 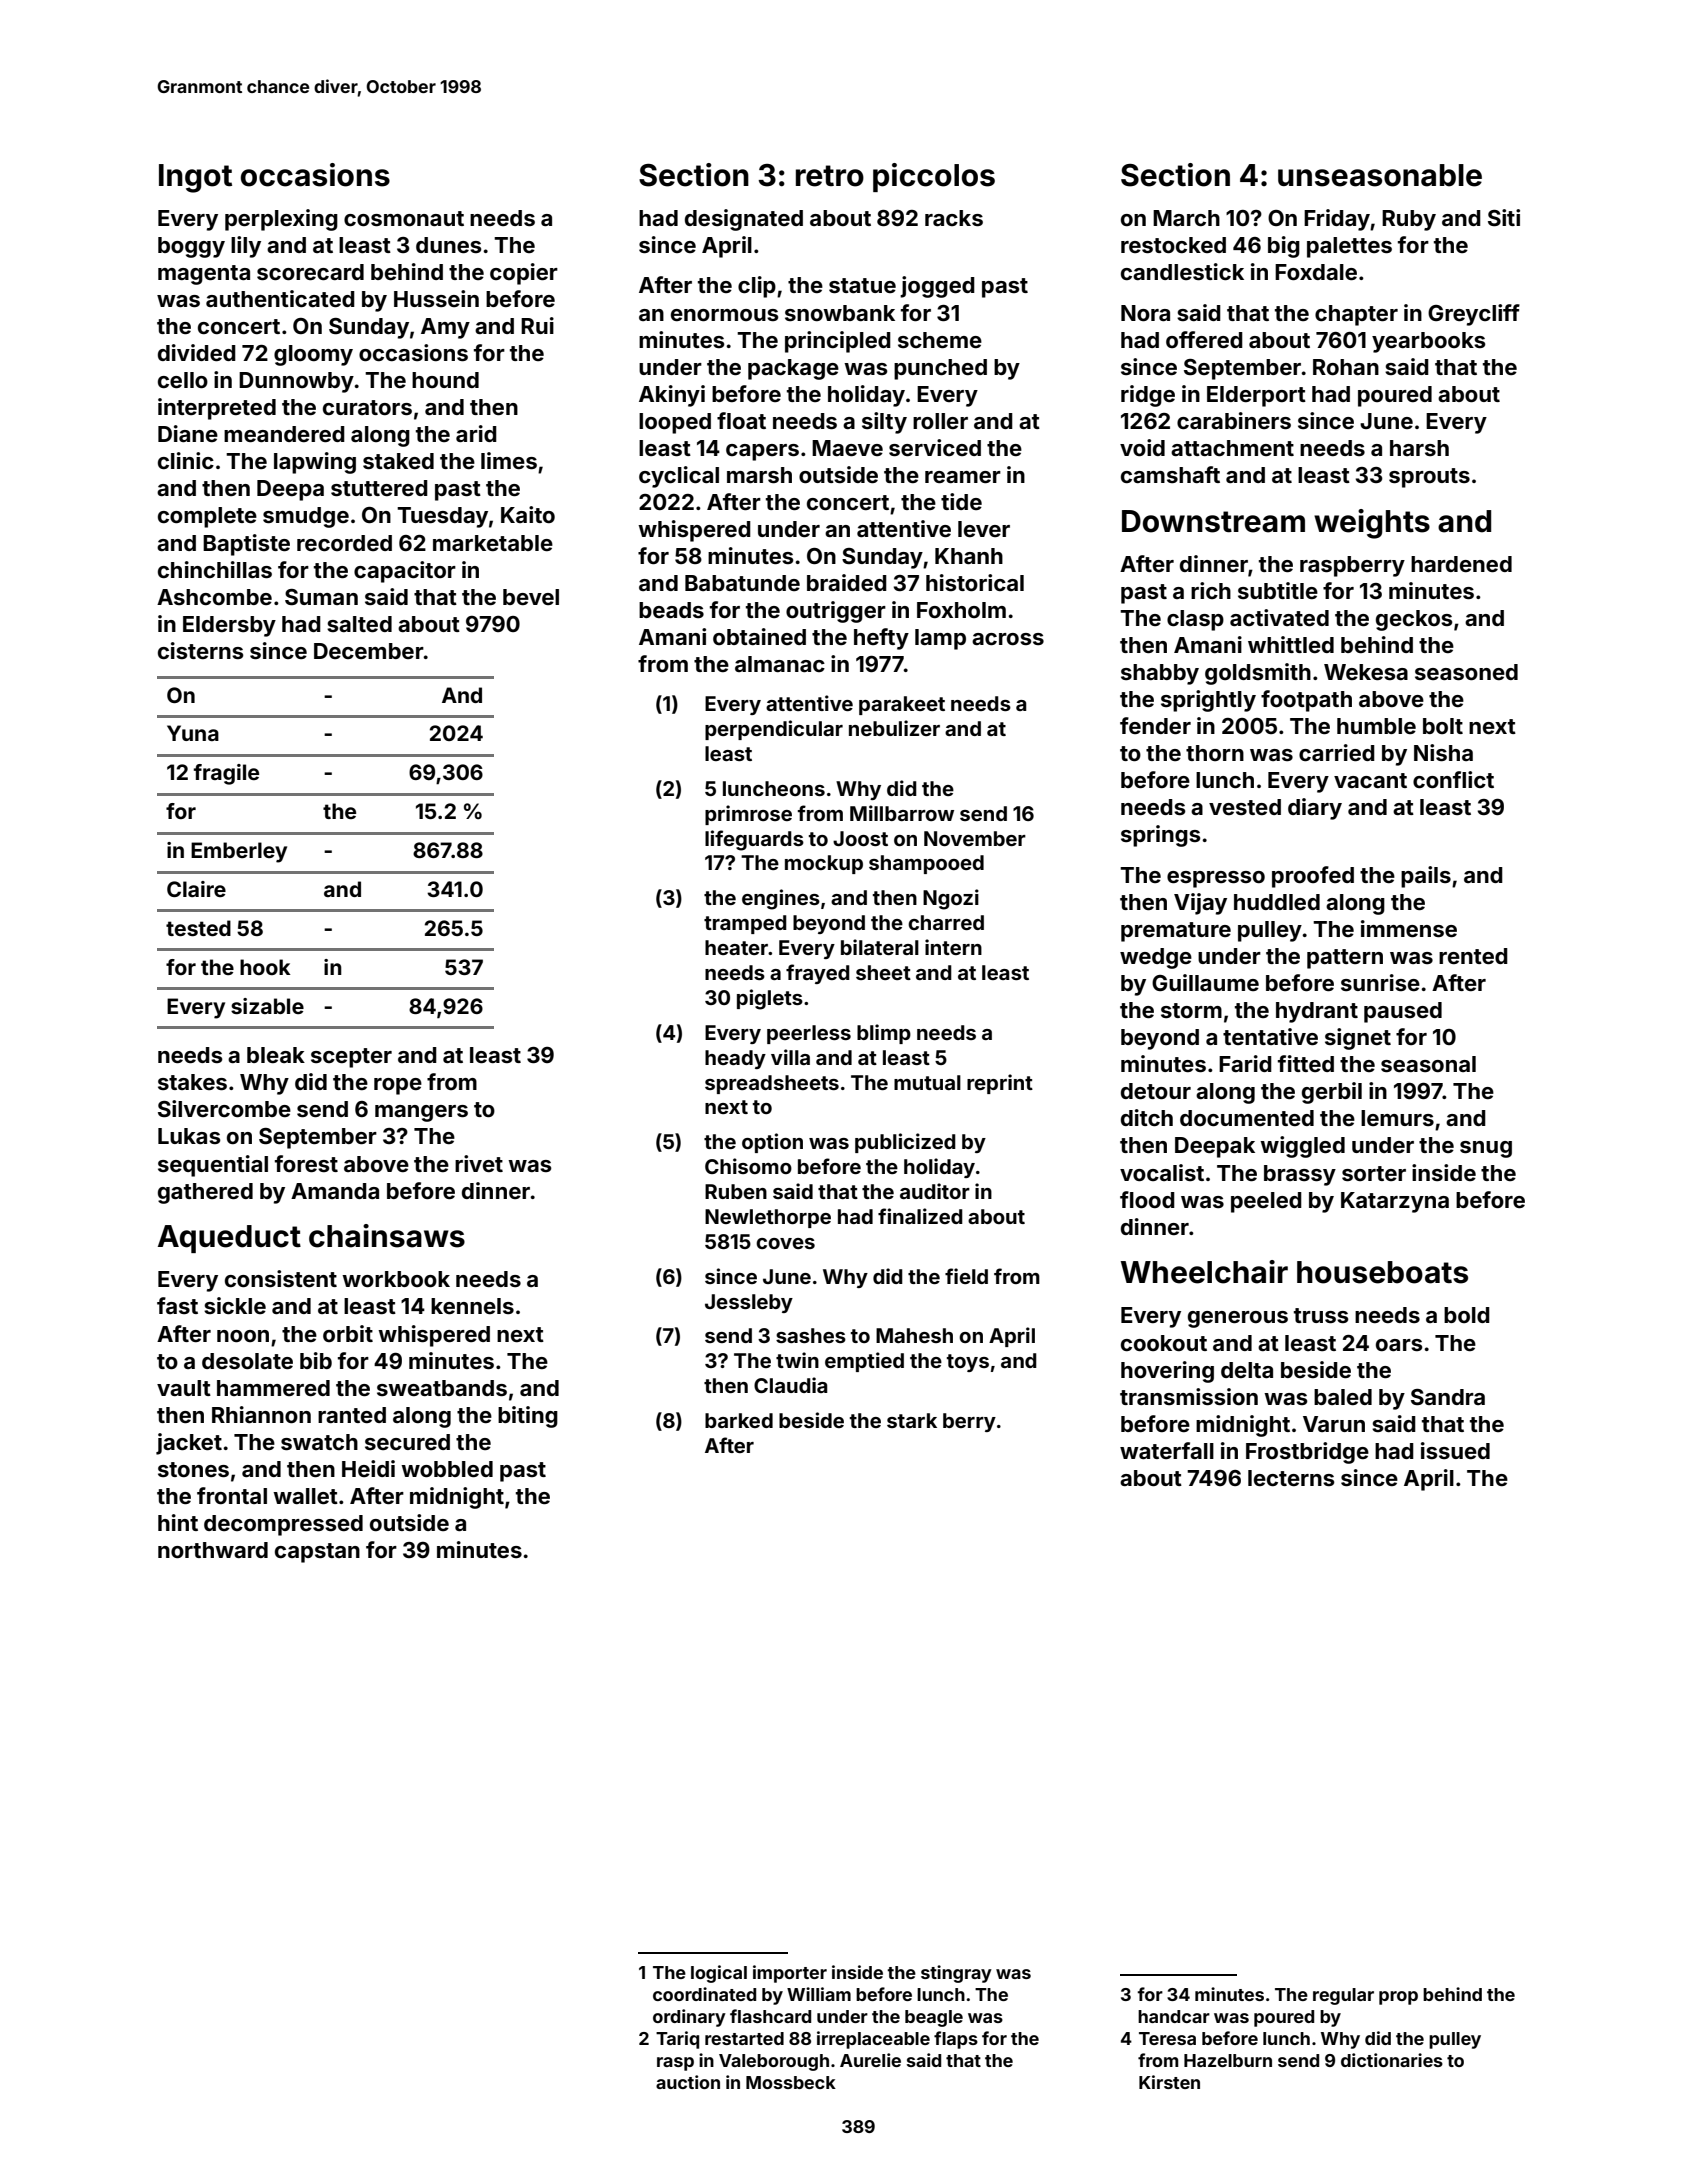 What do you see at coordinates (195, 178) in the screenshot?
I see `Ingot` at bounding box center [195, 178].
